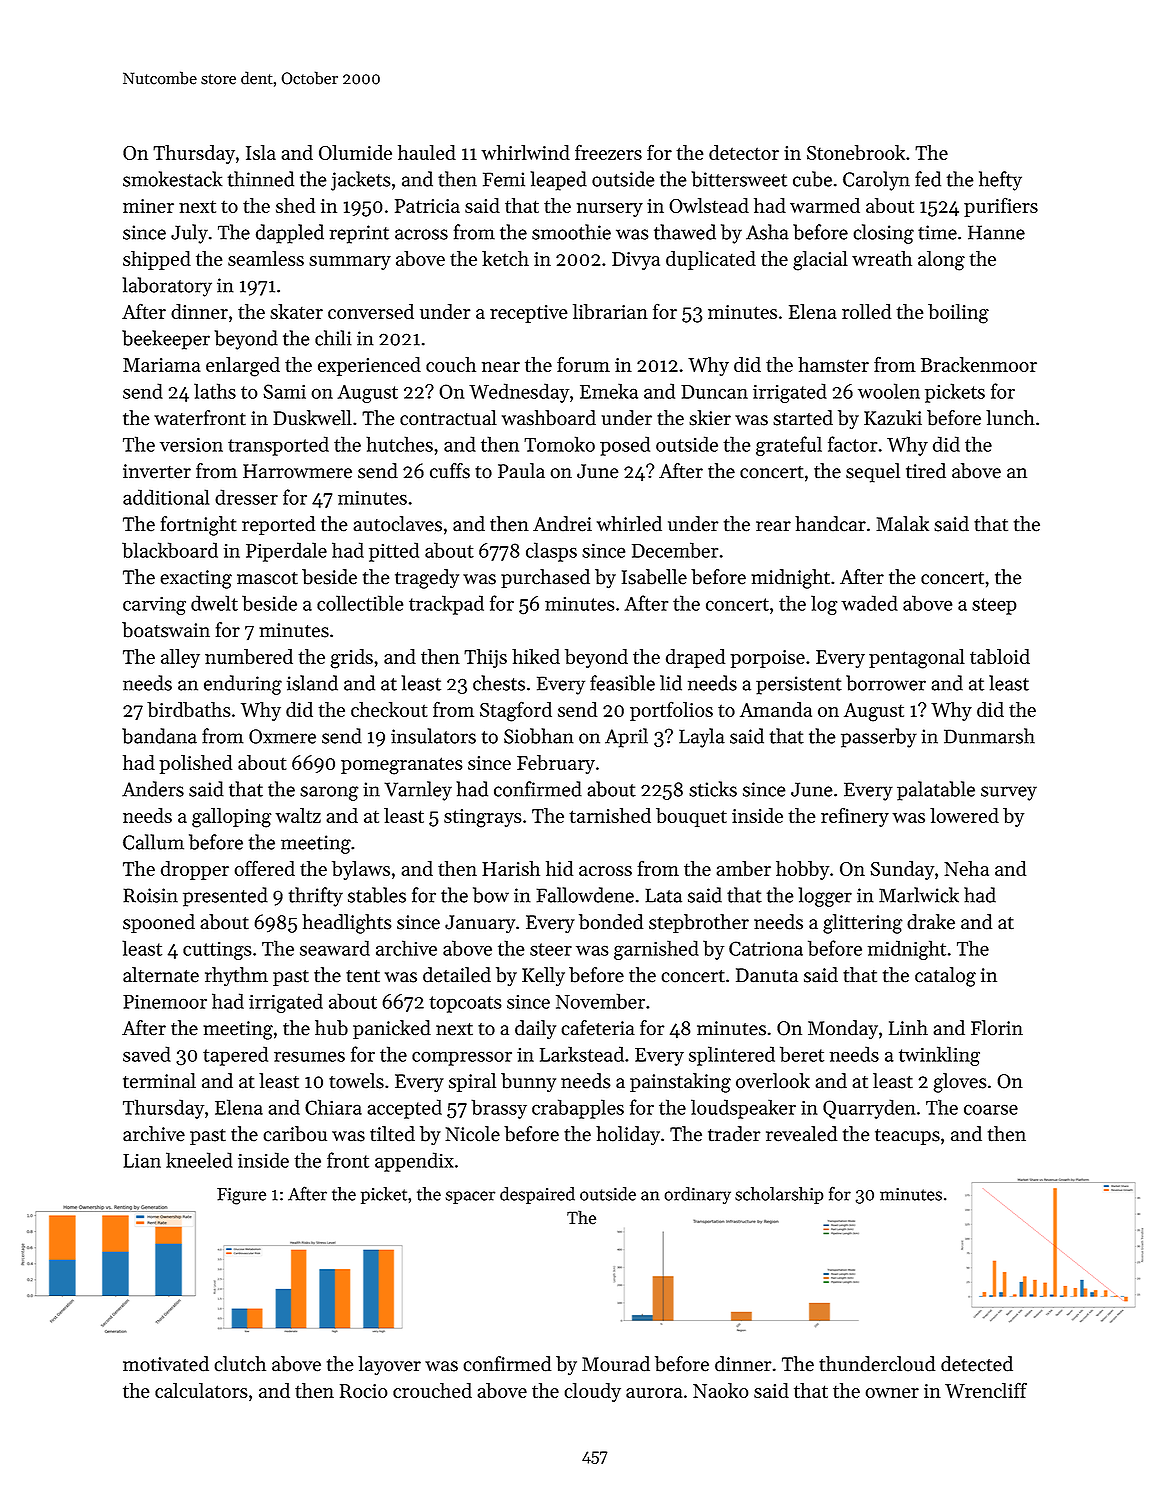 The height and width of the screenshot is (1507, 1164). What do you see at coordinates (960, 1083) in the screenshot?
I see `gloves` at bounding box center [960, 1083].
